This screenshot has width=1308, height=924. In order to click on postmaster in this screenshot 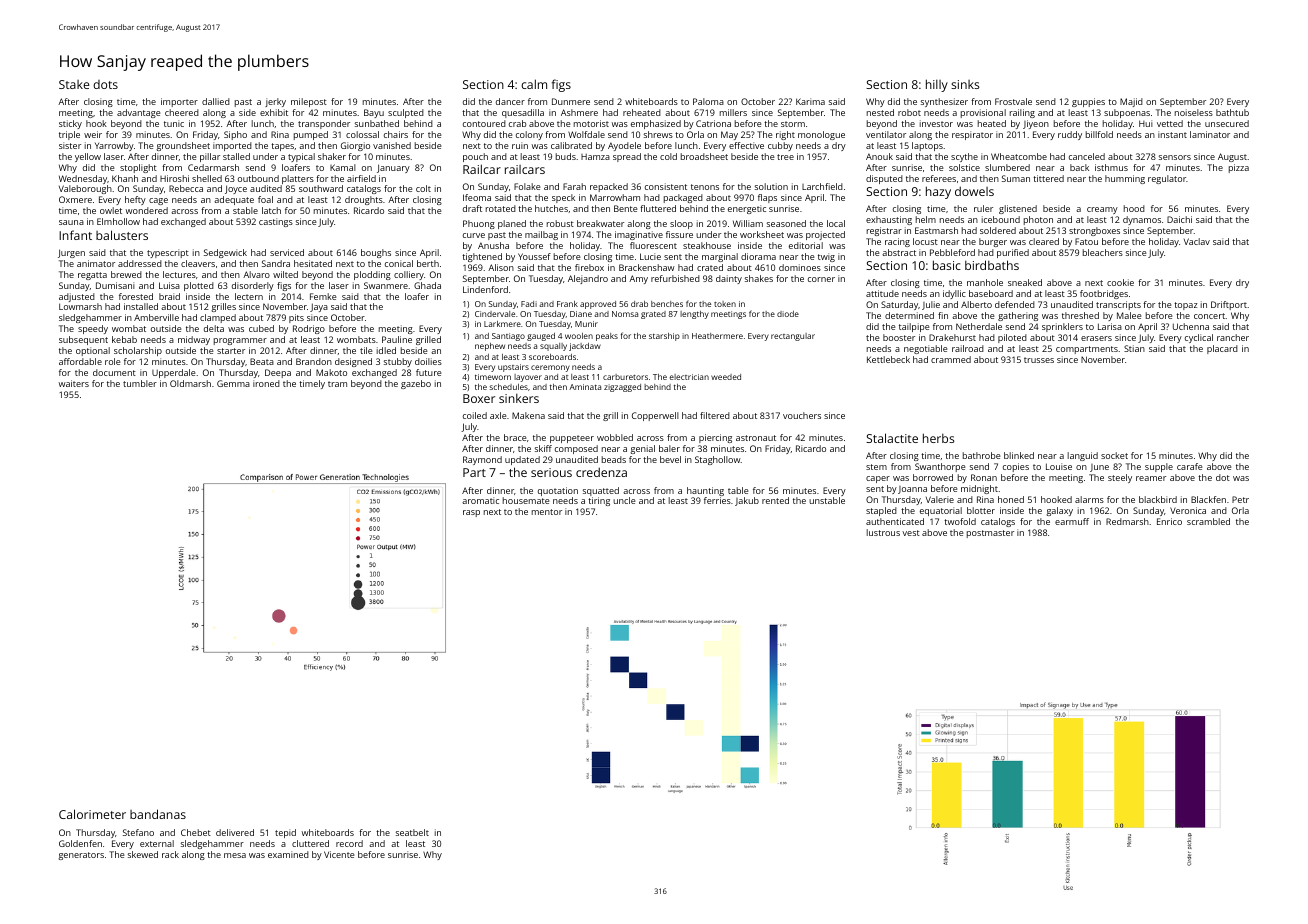, I will do `click(990, 534)`.
